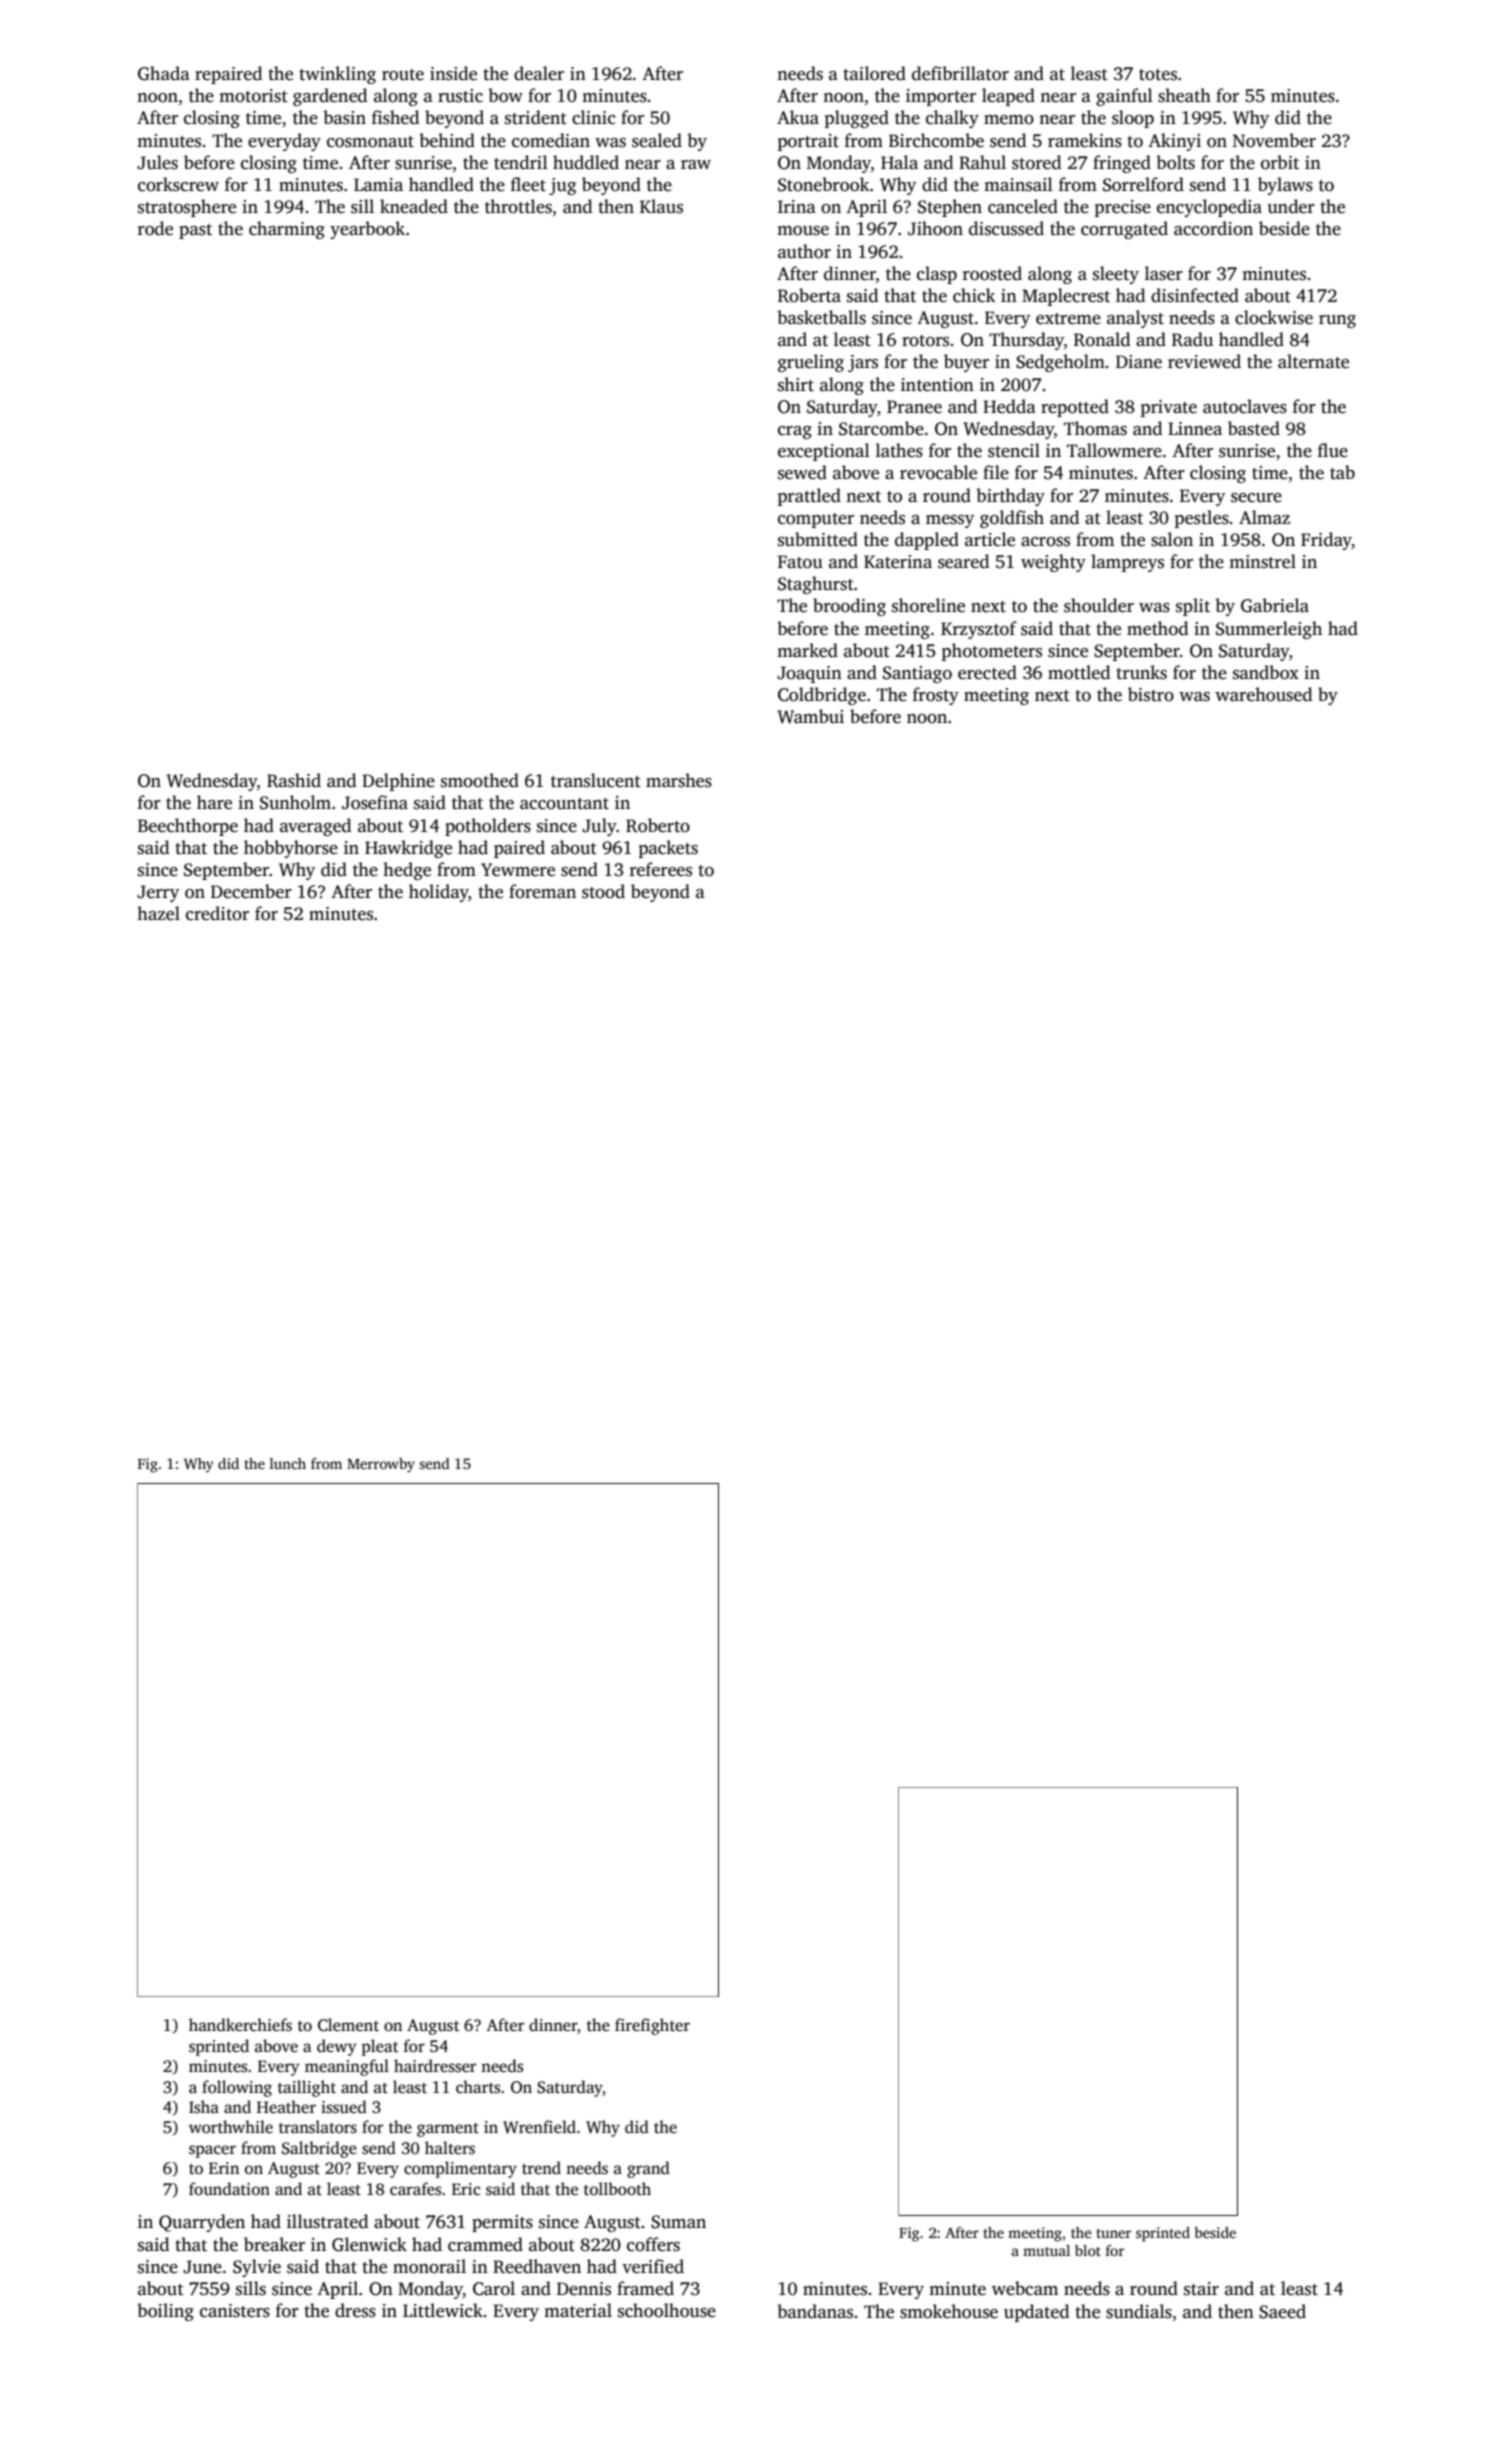 The image size is (1496, 2464). Describe the element at coordinates (652, 2026) in the screenshot. I see `firefighter` at that location.
